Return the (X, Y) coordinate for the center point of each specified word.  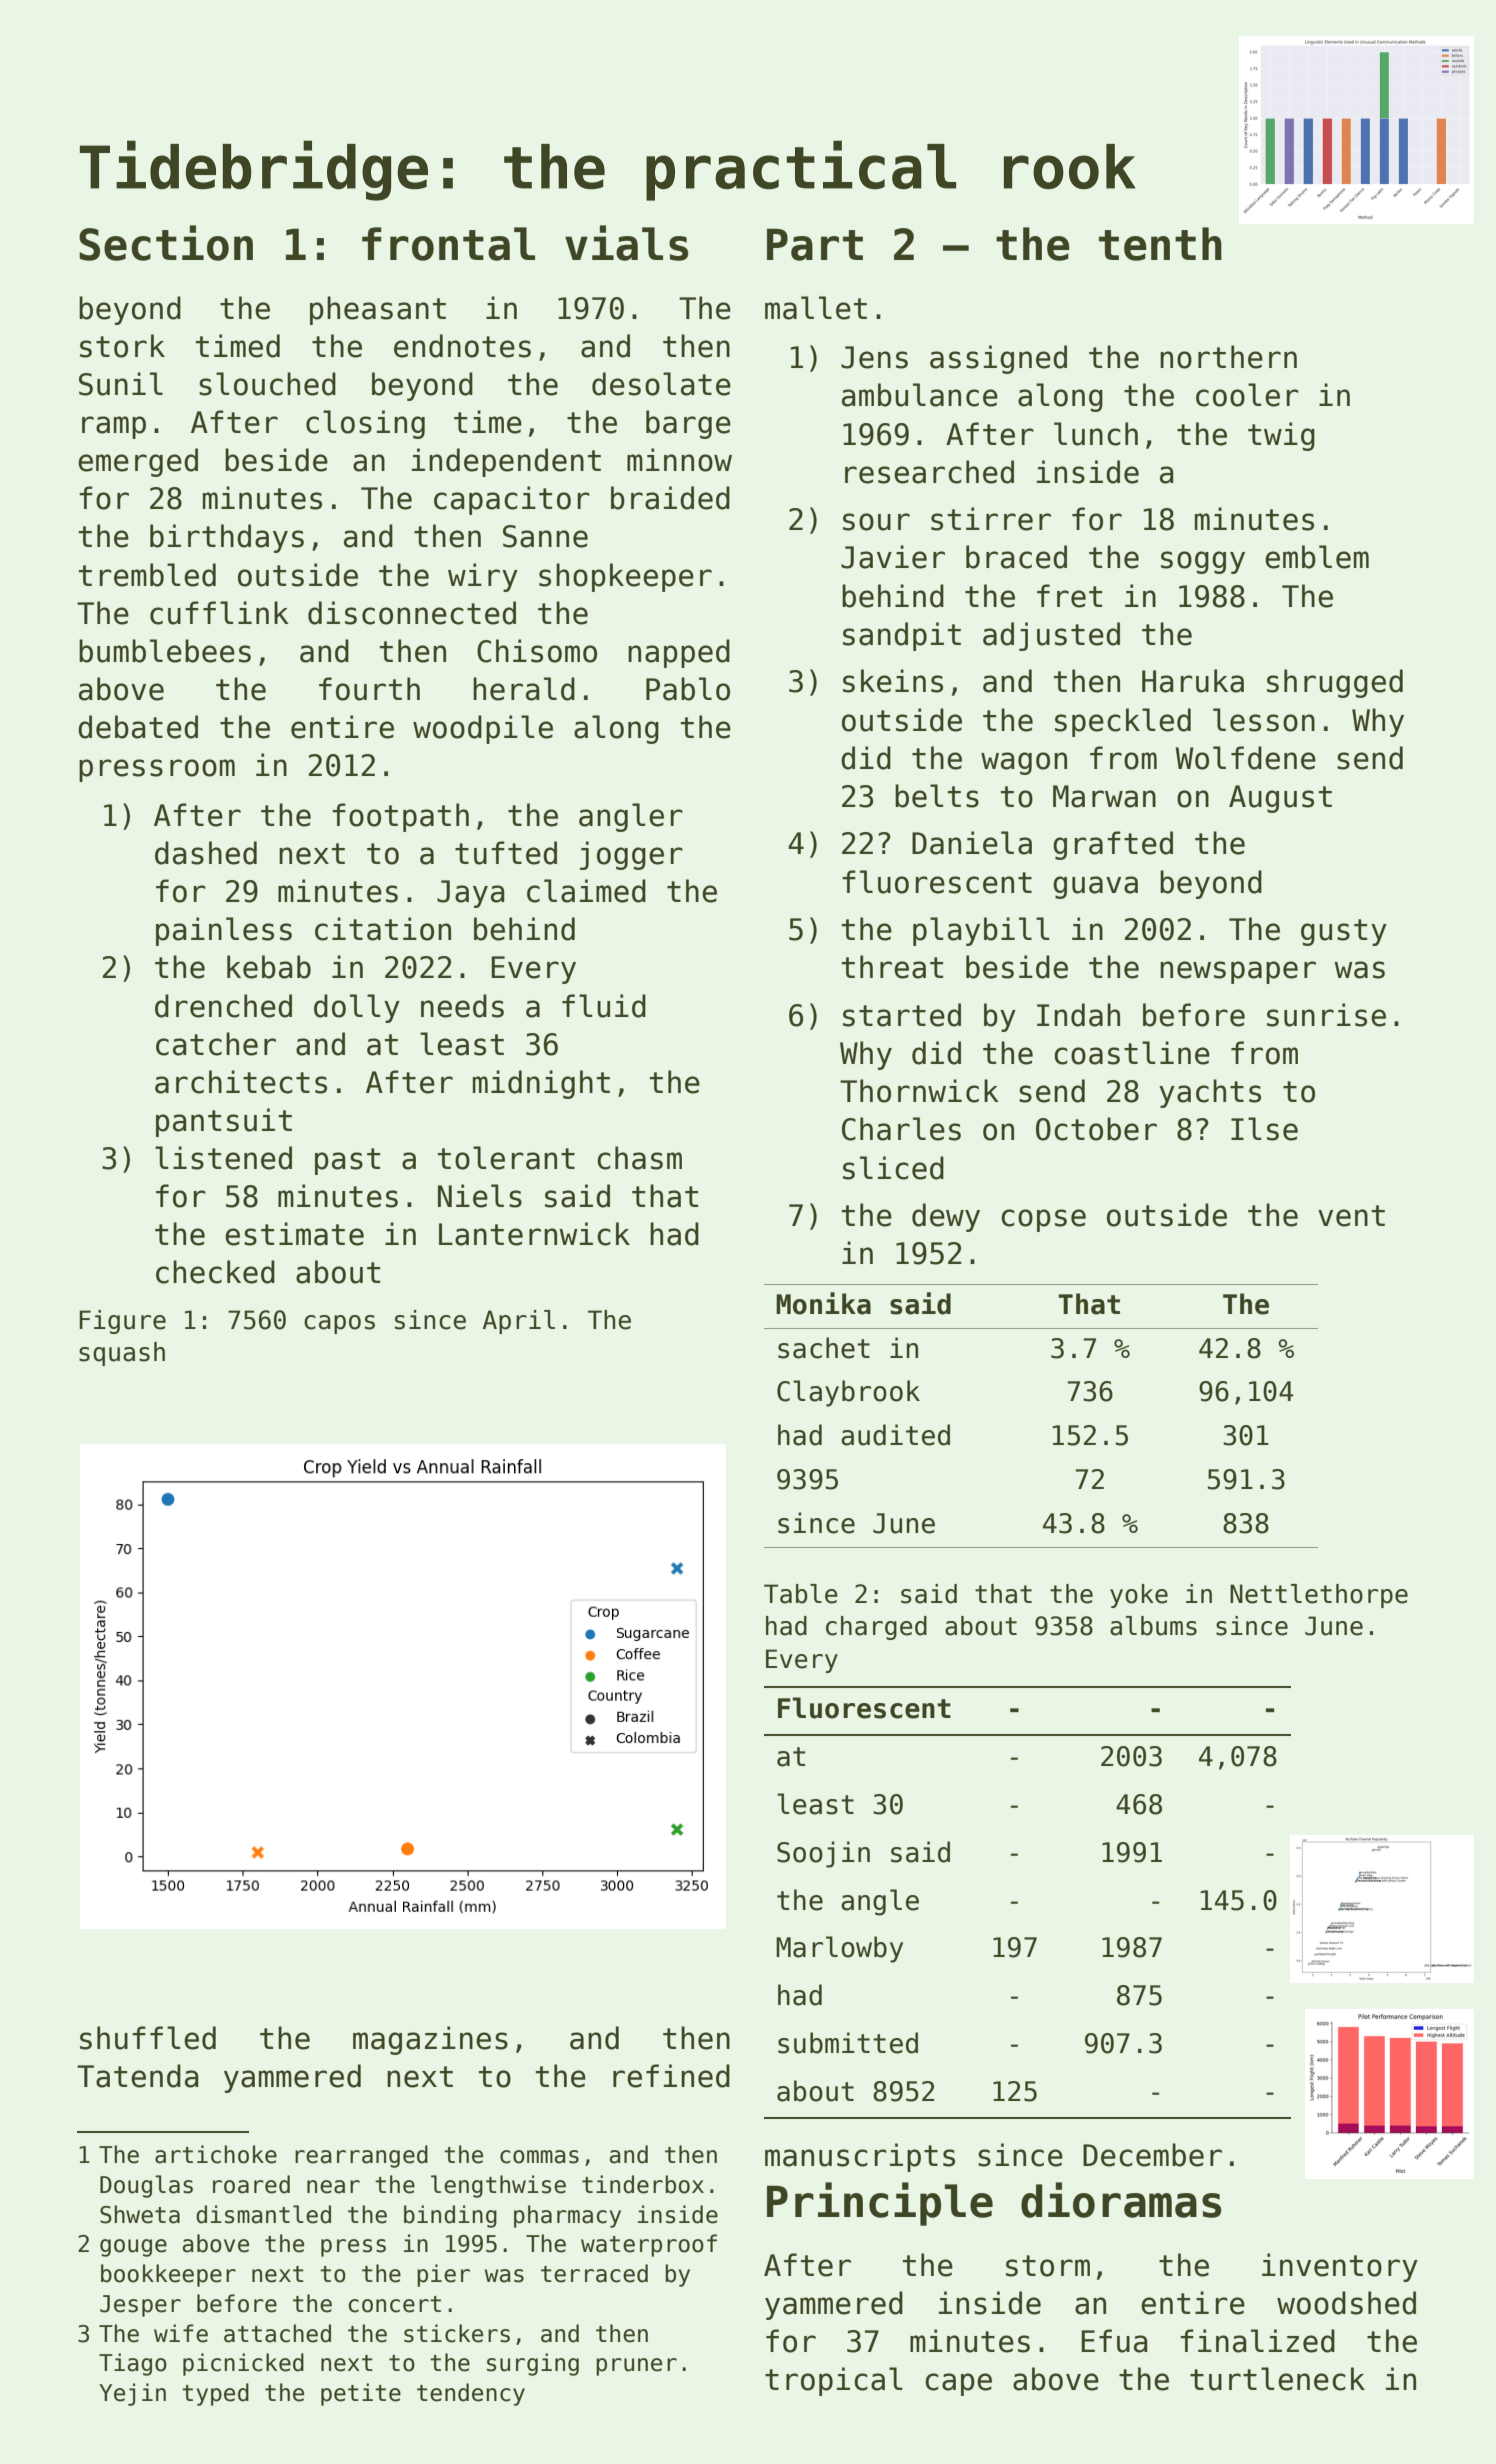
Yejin (132, 2394)
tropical (833, 2381)
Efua (1114, 2341)
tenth (1160, 244)
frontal (448, 244)
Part (815, 244)
